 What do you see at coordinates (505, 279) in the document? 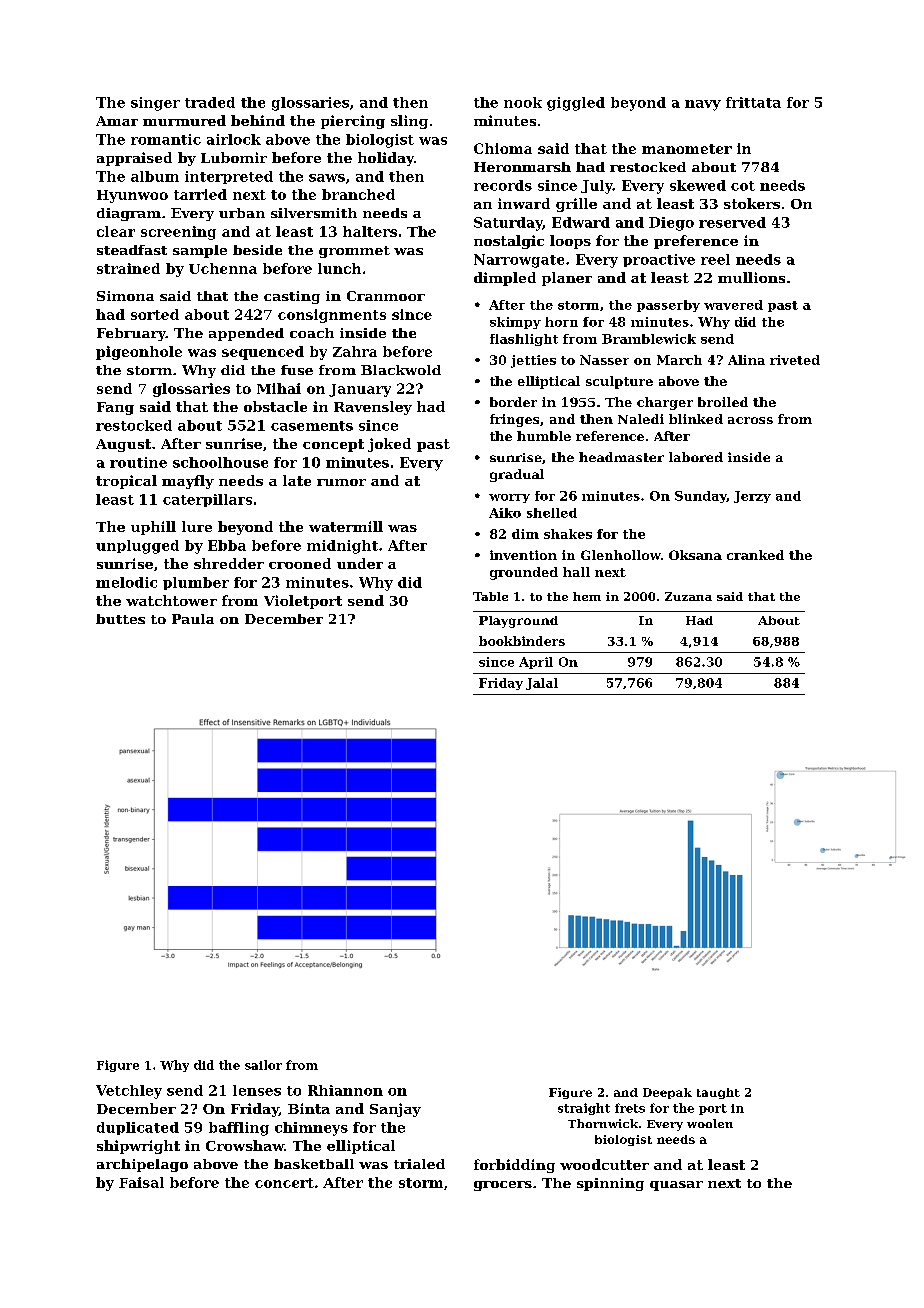
I see `dimpled` at bounding box center [505, 279].
